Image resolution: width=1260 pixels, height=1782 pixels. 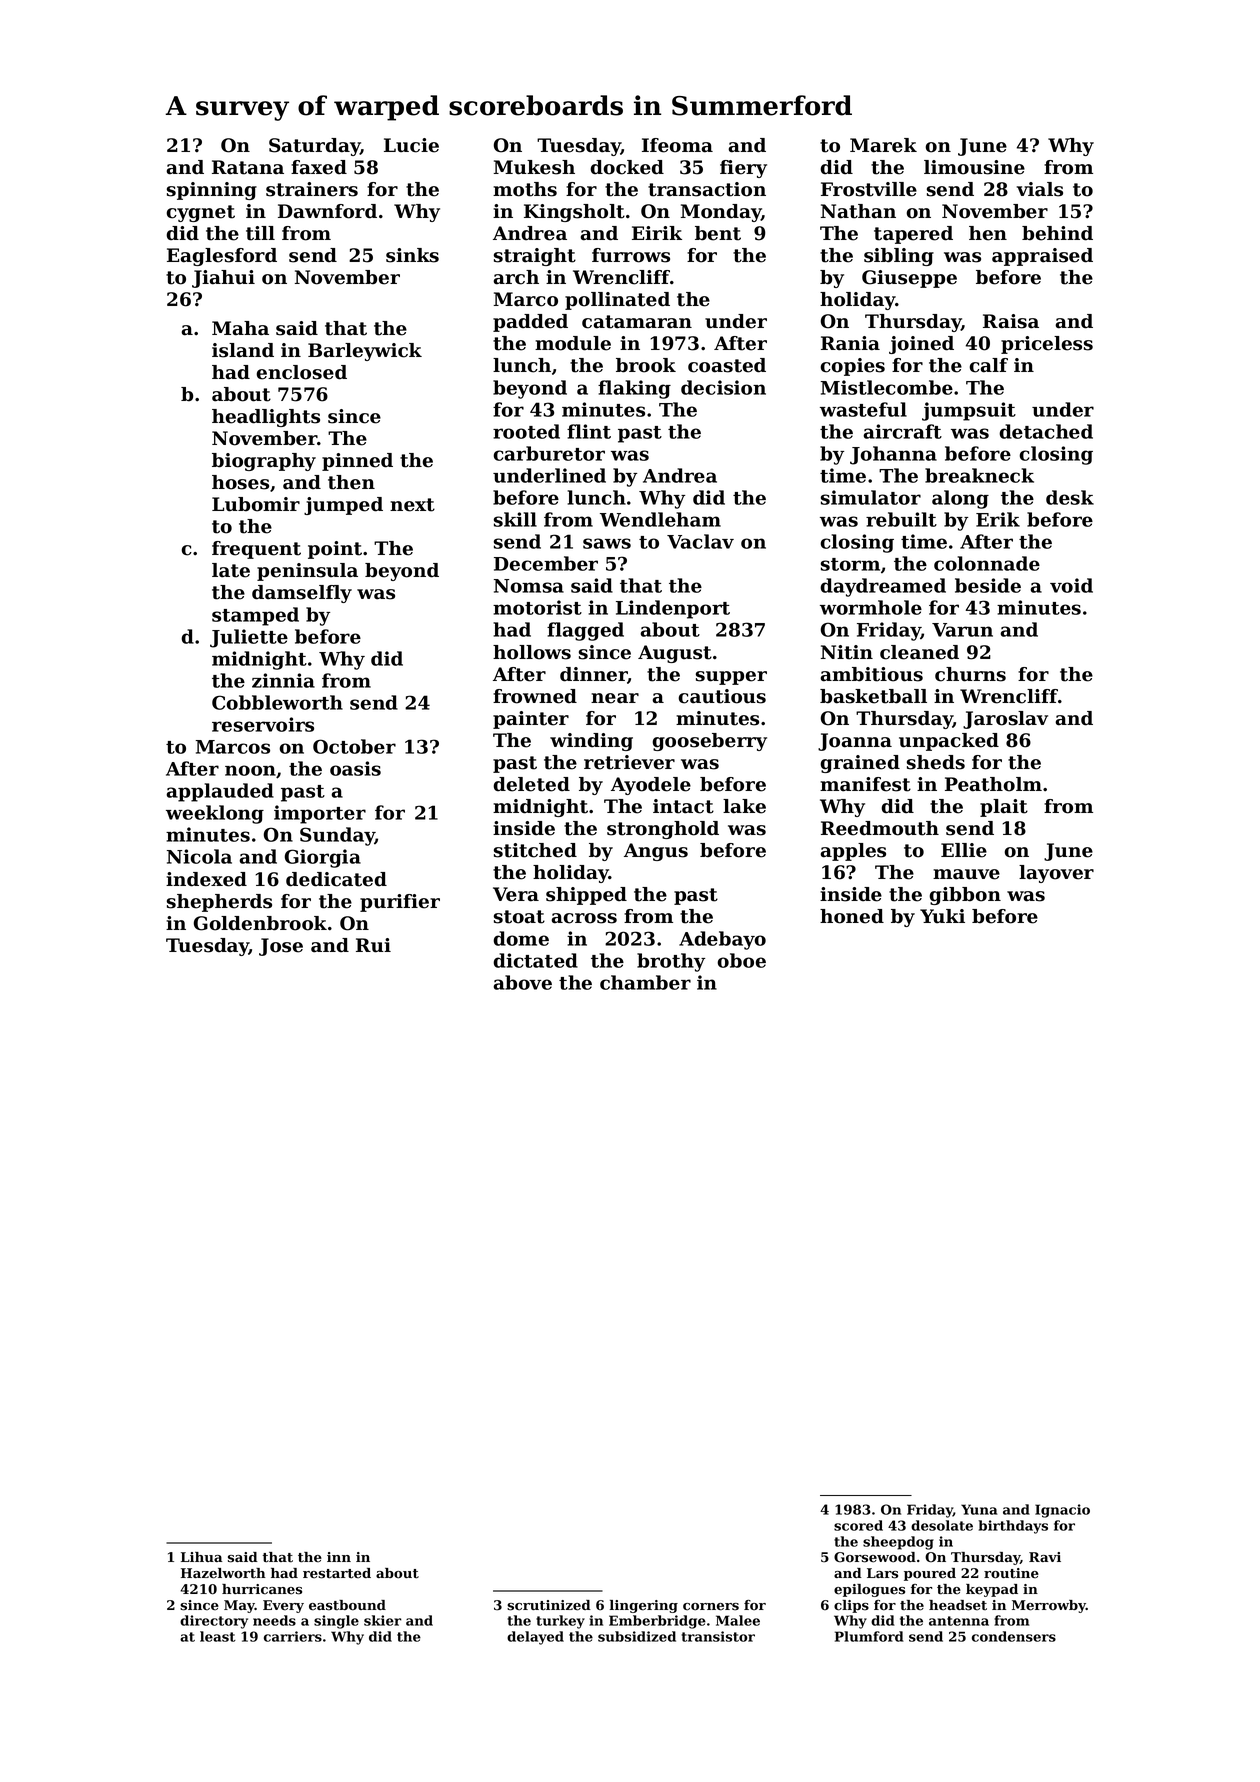 I want to click on above, so click(x=522, y=982).
